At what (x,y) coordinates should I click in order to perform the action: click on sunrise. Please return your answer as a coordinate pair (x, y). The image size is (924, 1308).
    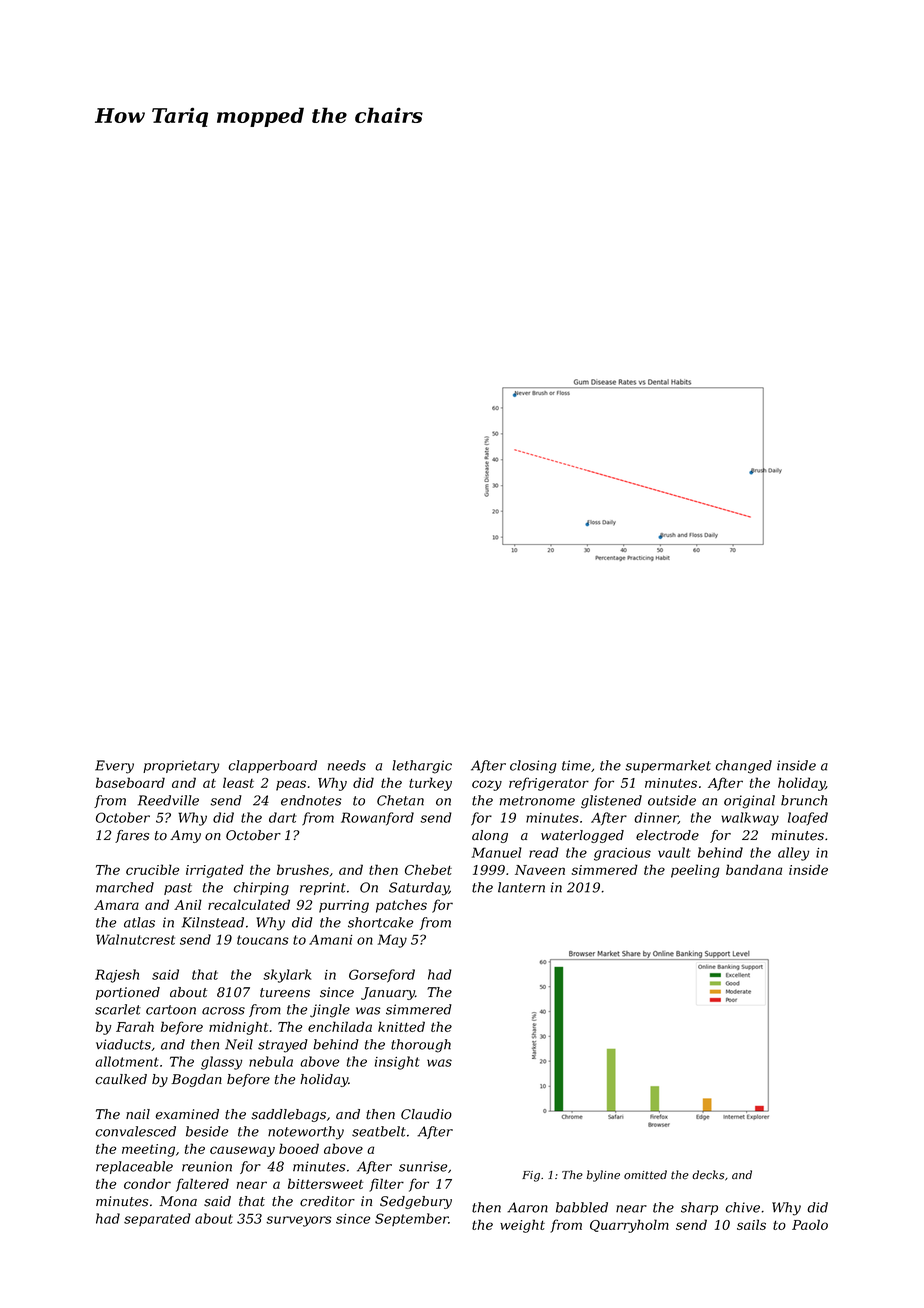
    Looking at the image, I should click on (423, 1166).
